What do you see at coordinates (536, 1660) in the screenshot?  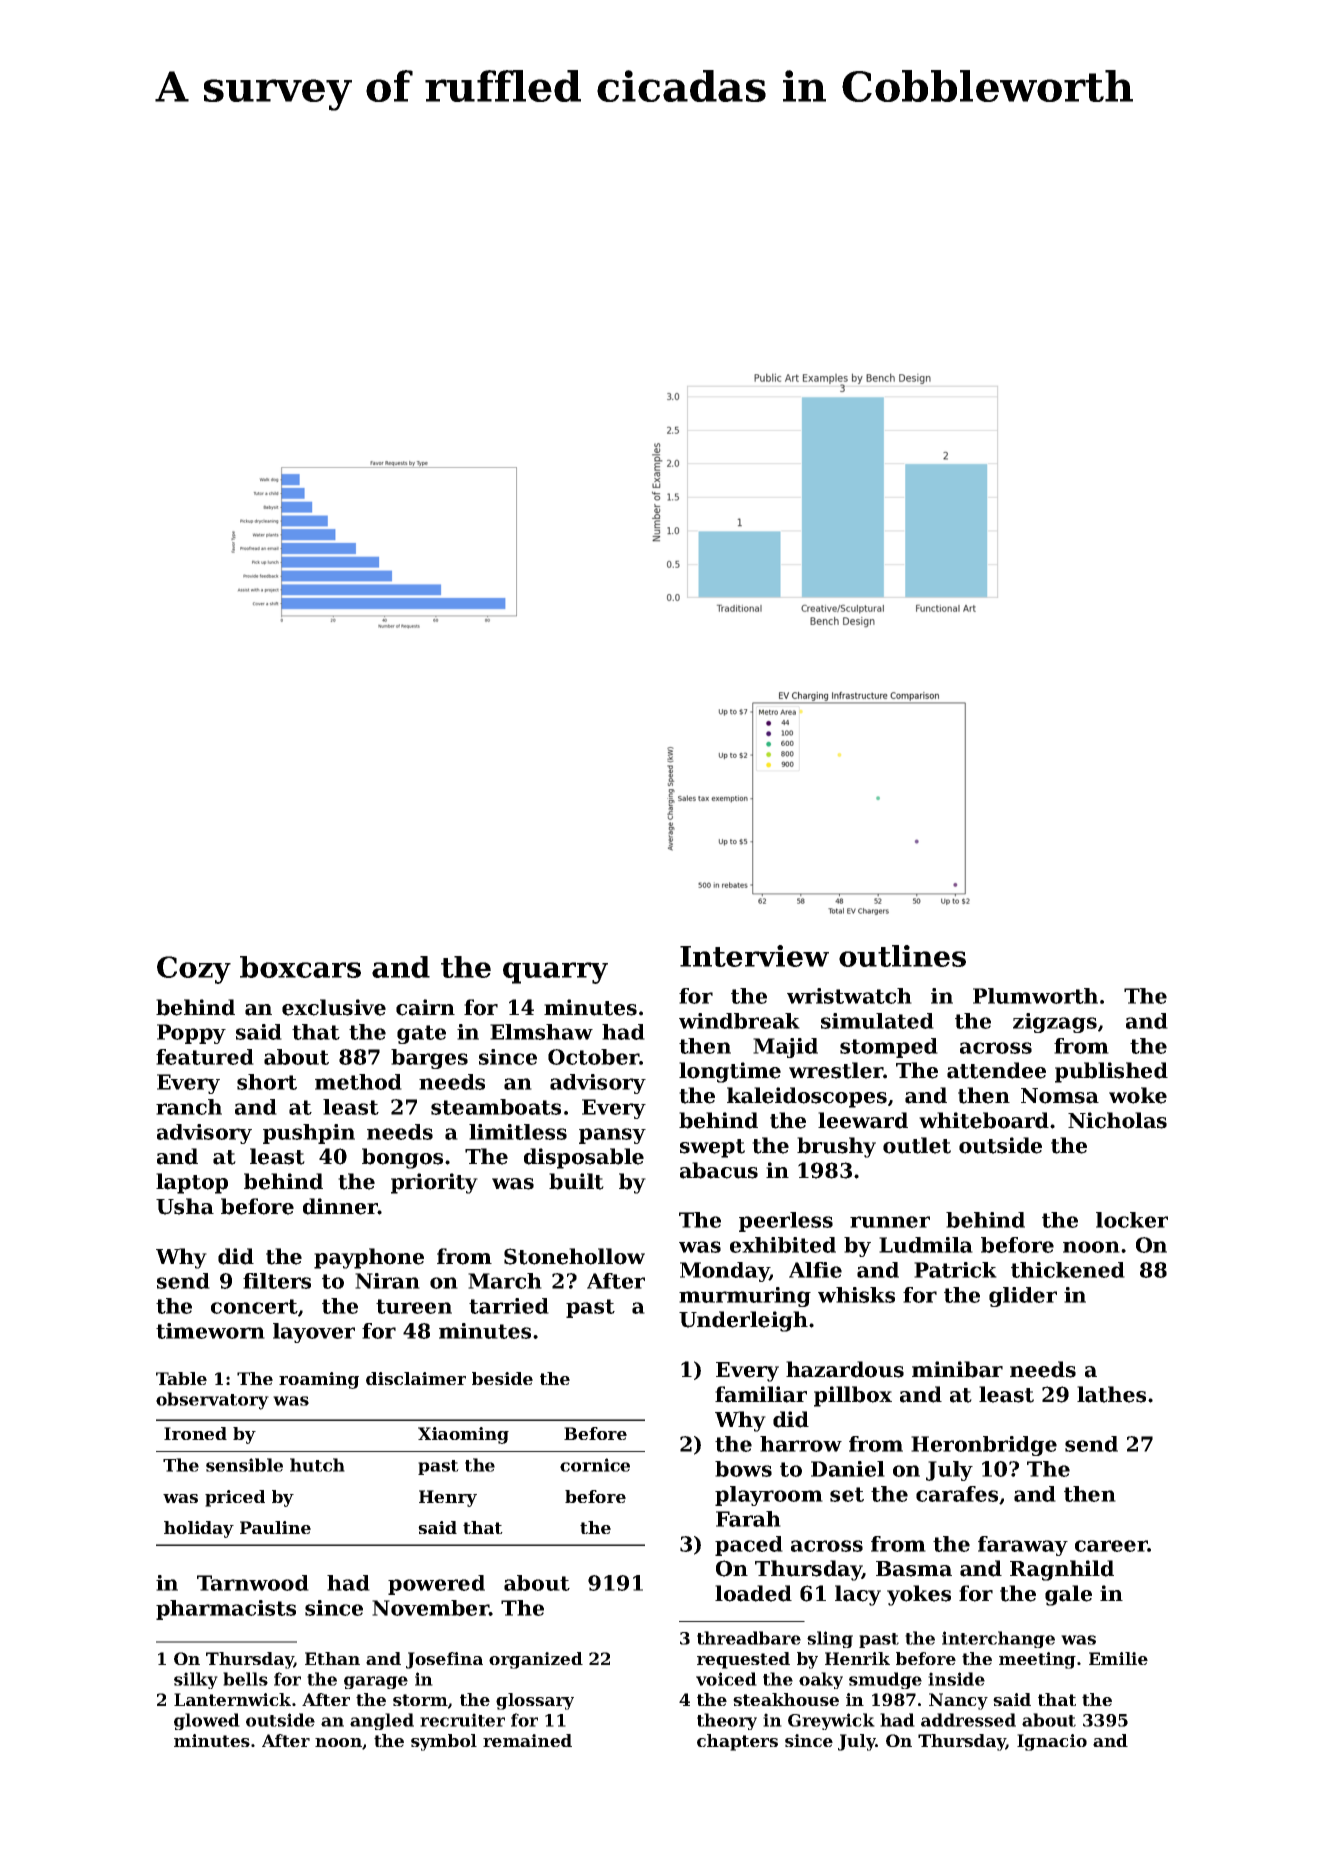 I see `organized` at bounding box center [536, 1660].
